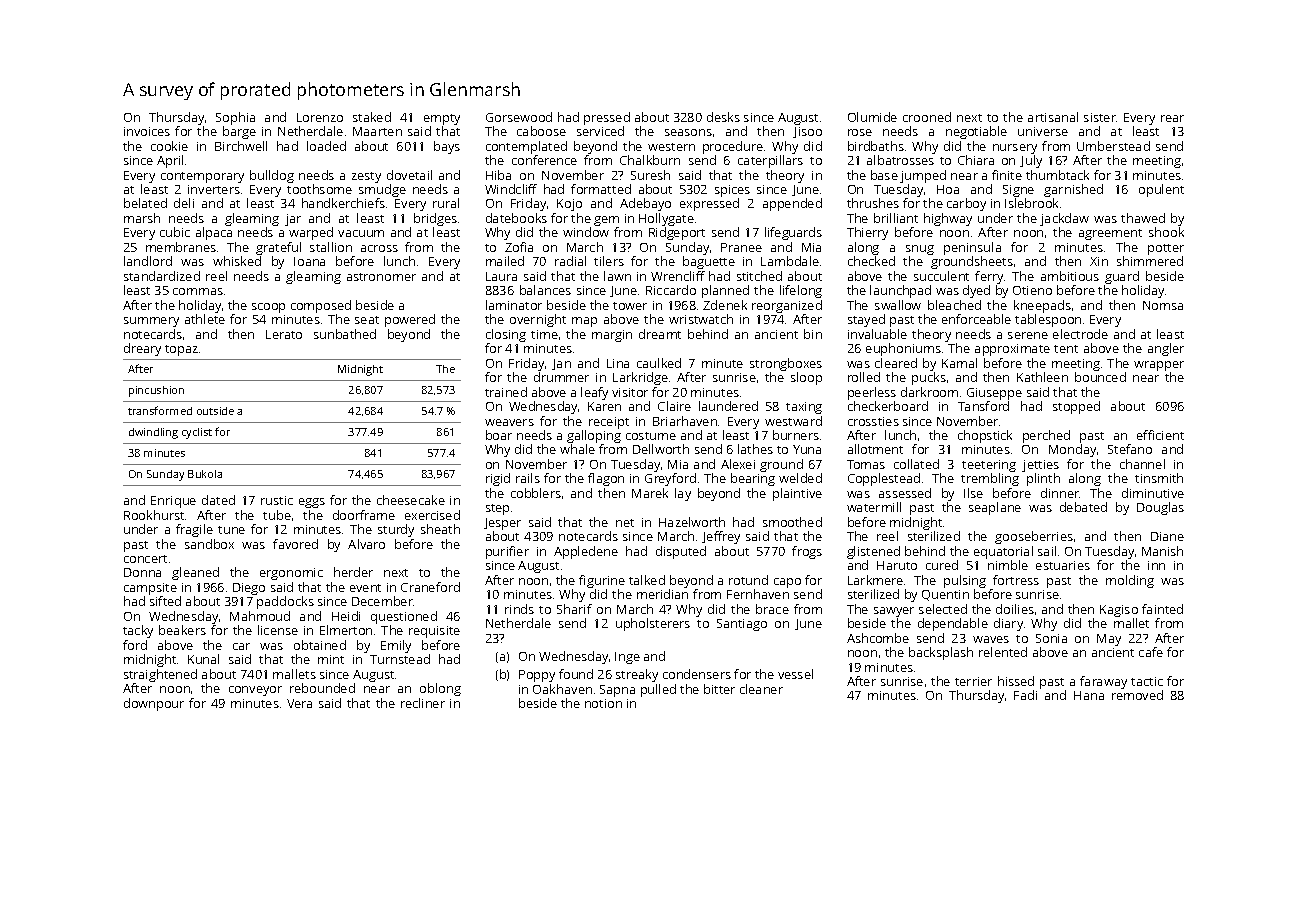 This document has width=1308, height=924. What do you see at coordinates (942, 565) in the document?
I see `cured` at bounding box center [942, 565].
